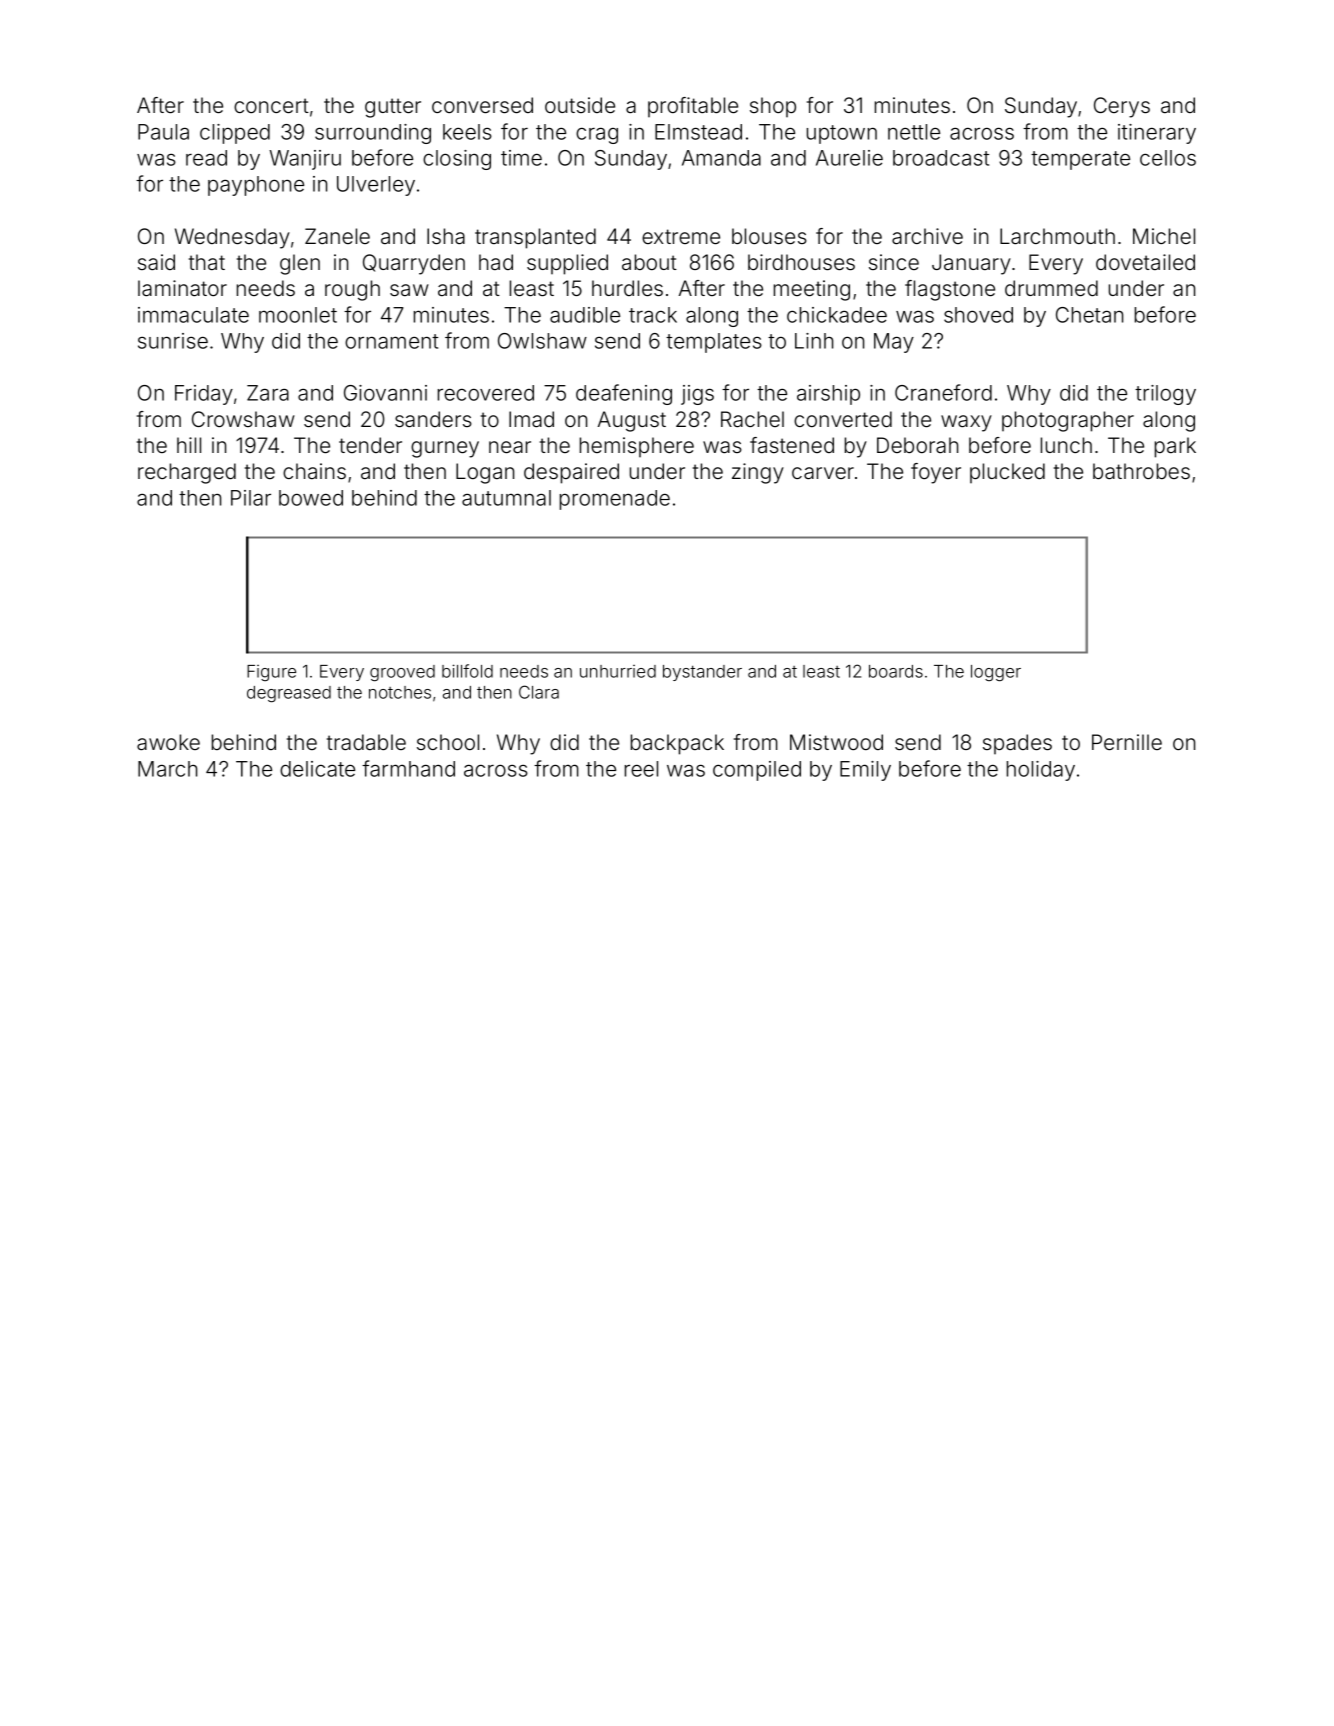  Describe the element at coordinates (758, 473) in the document. I see `zingy` at that location.
